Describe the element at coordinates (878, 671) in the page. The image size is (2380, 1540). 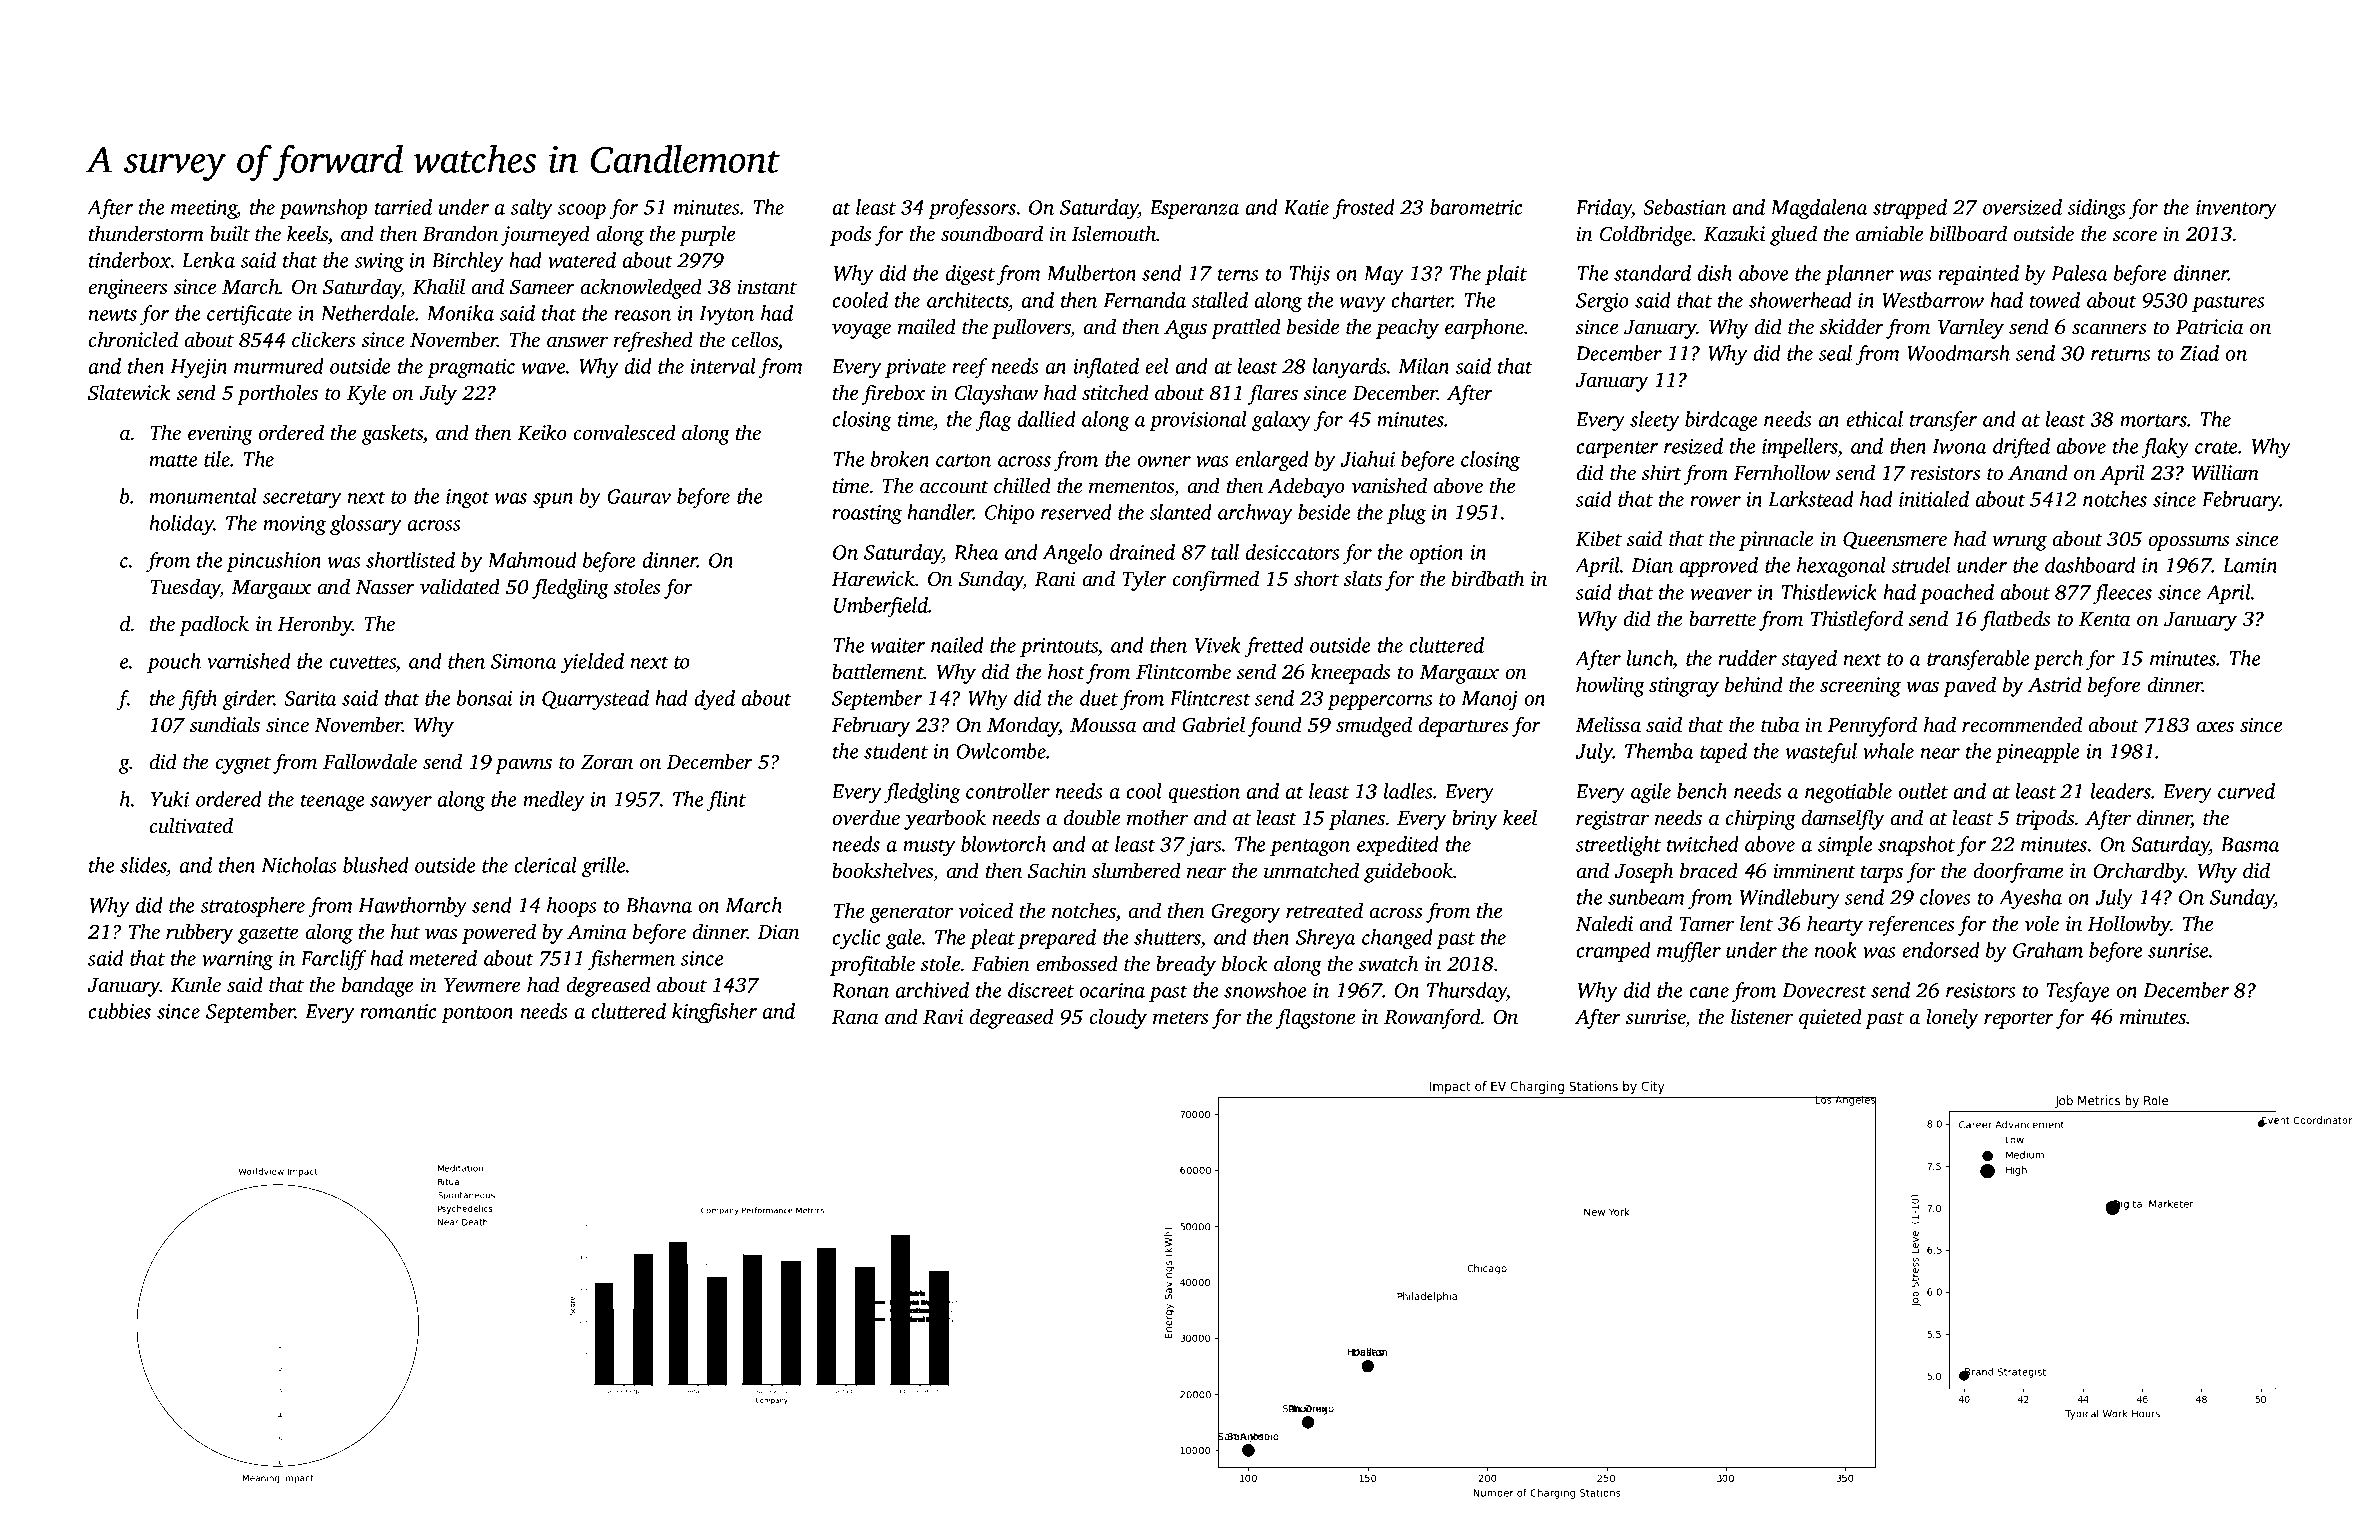
I see `battlement` at that location.
